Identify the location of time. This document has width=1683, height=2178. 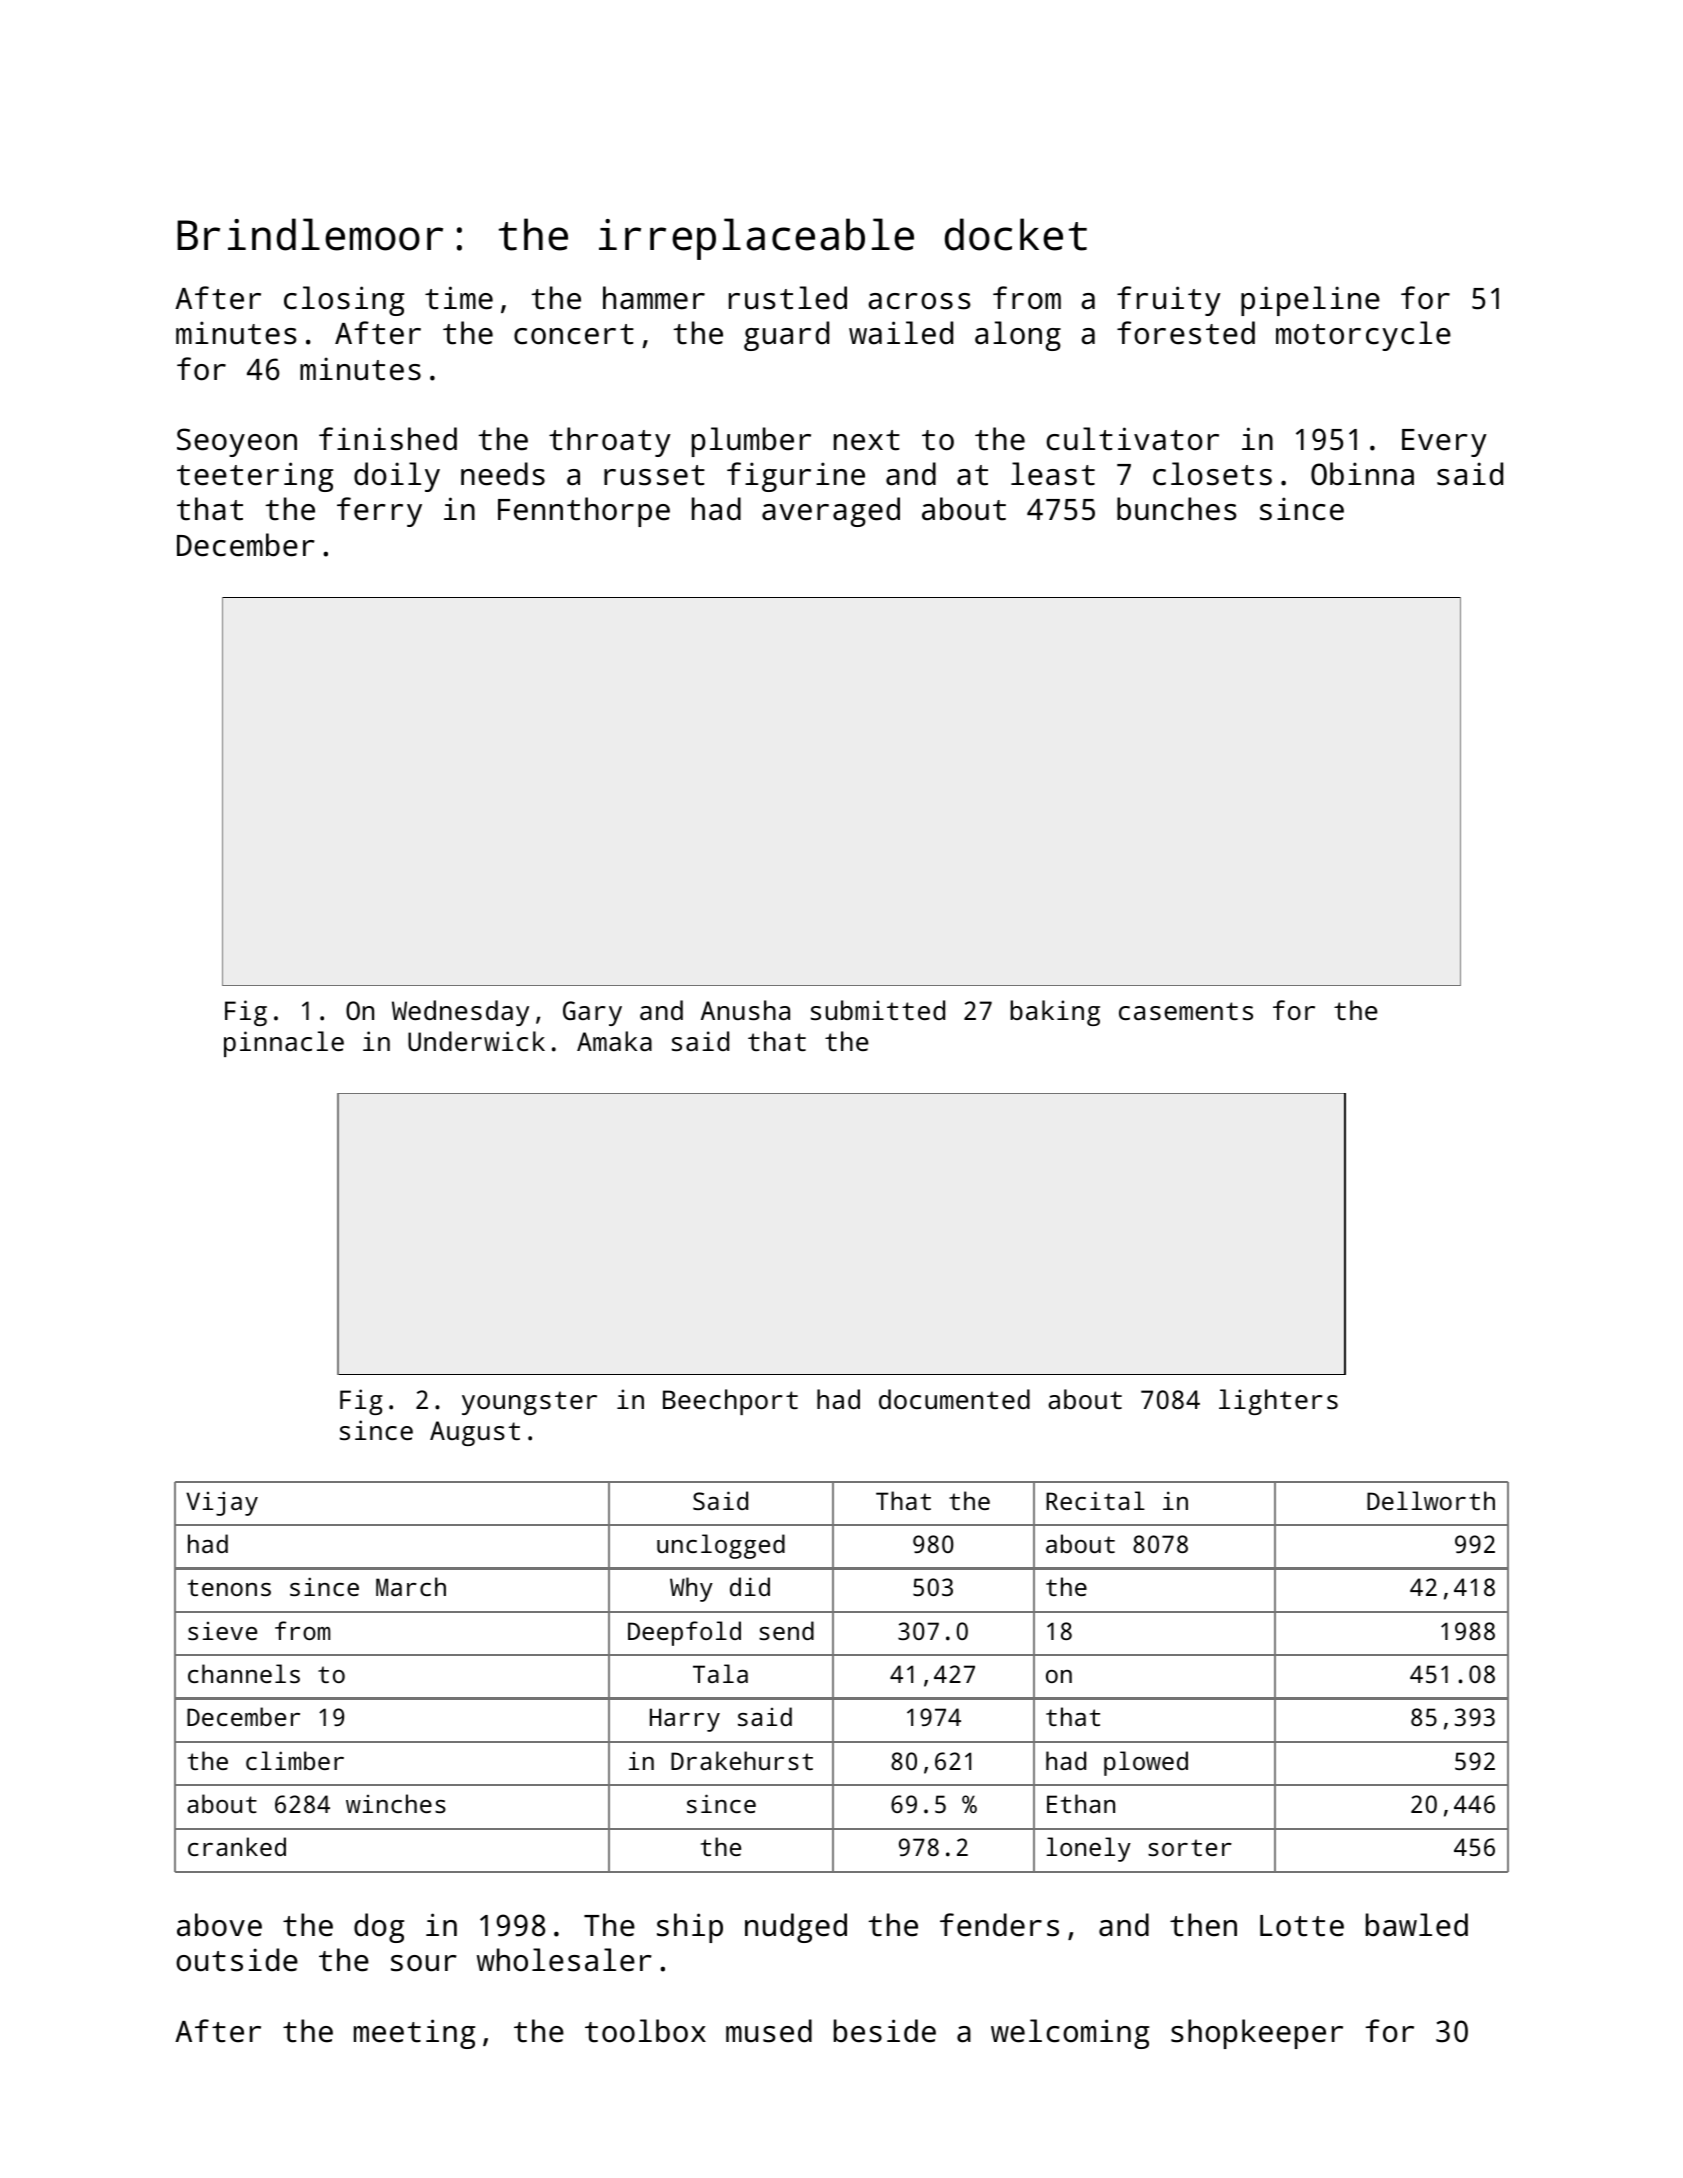
(459, 298).
